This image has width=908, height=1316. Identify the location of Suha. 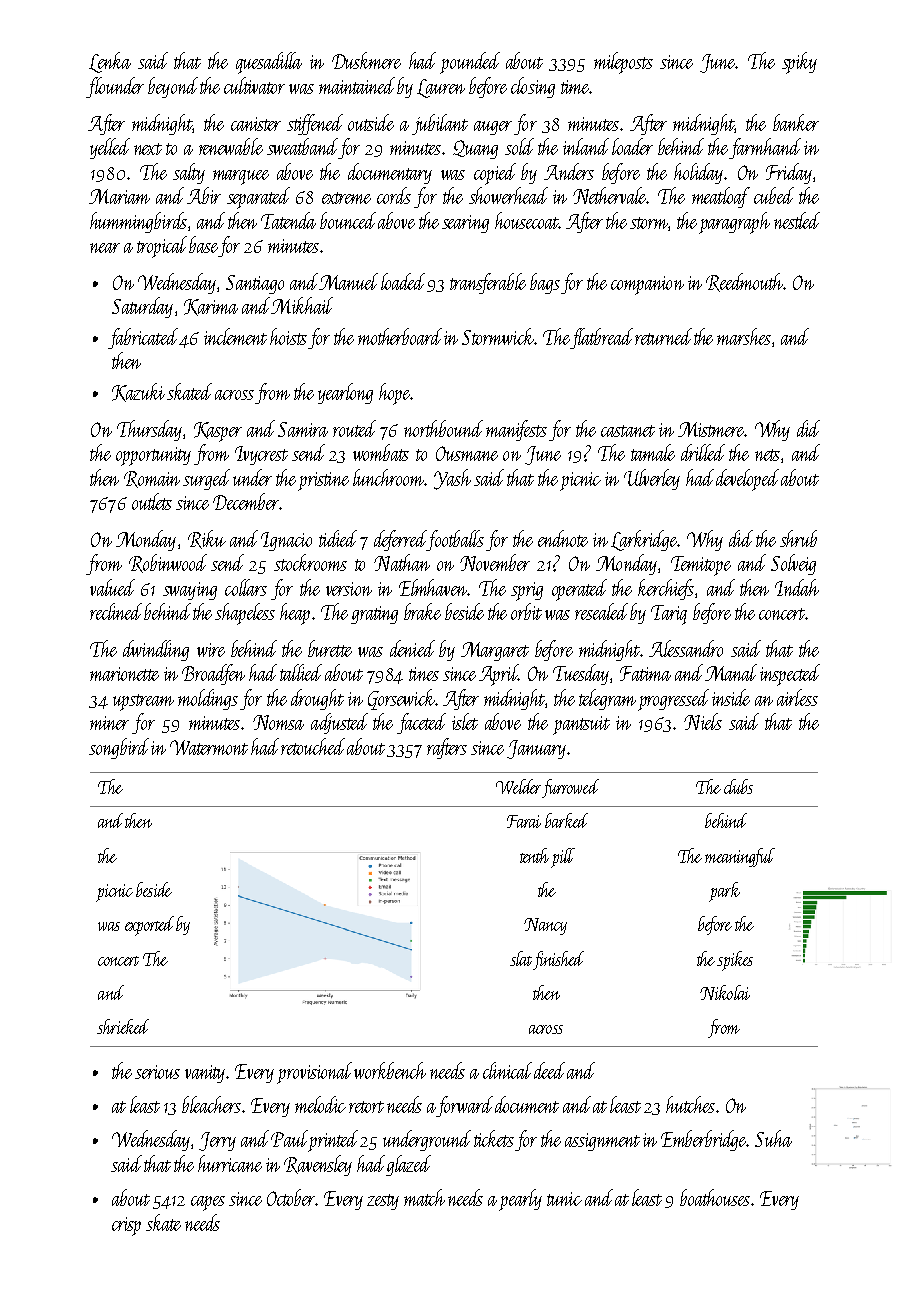
(773, 1138).
